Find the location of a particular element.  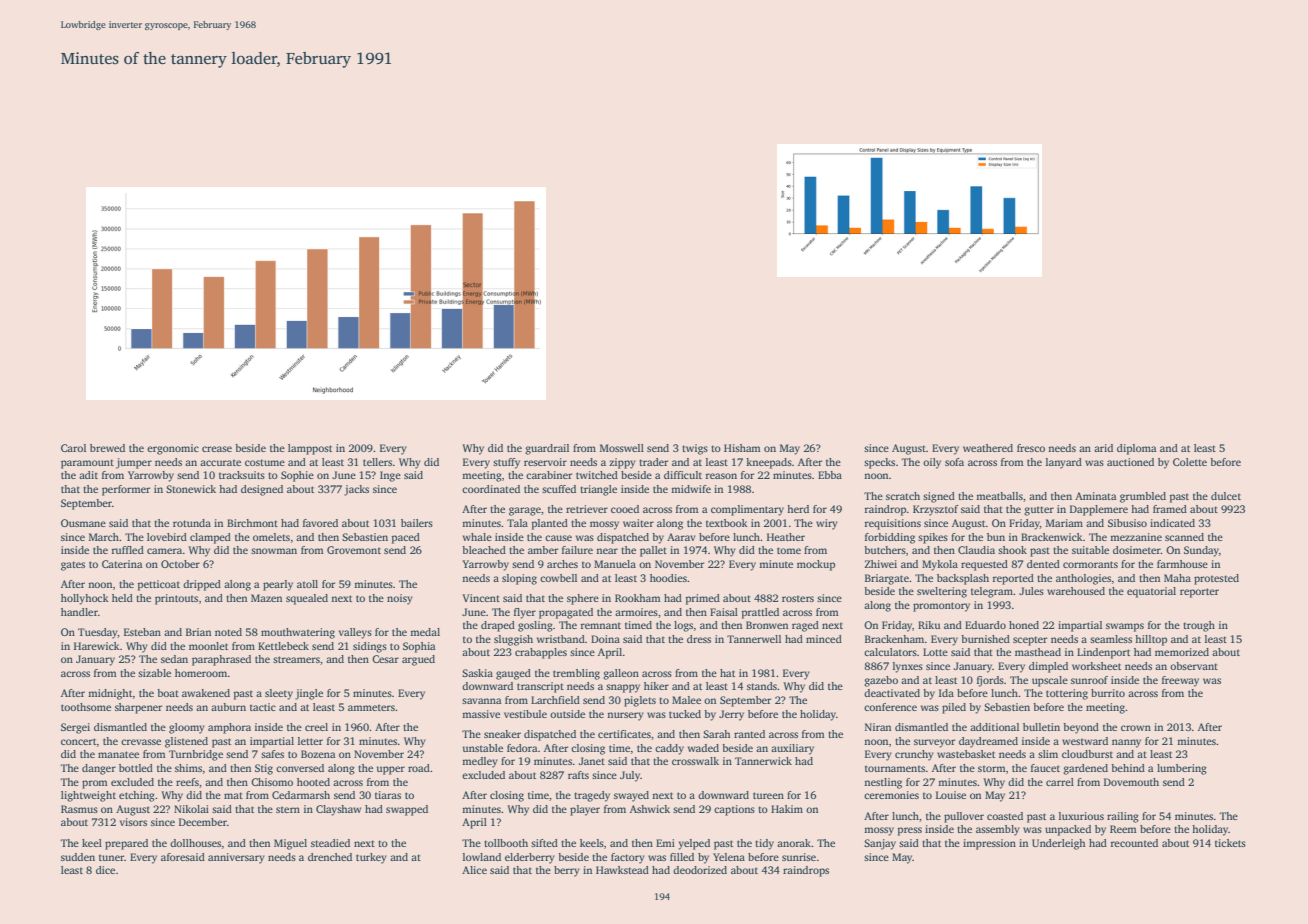

drenched is located at coordinates (330, 857).
